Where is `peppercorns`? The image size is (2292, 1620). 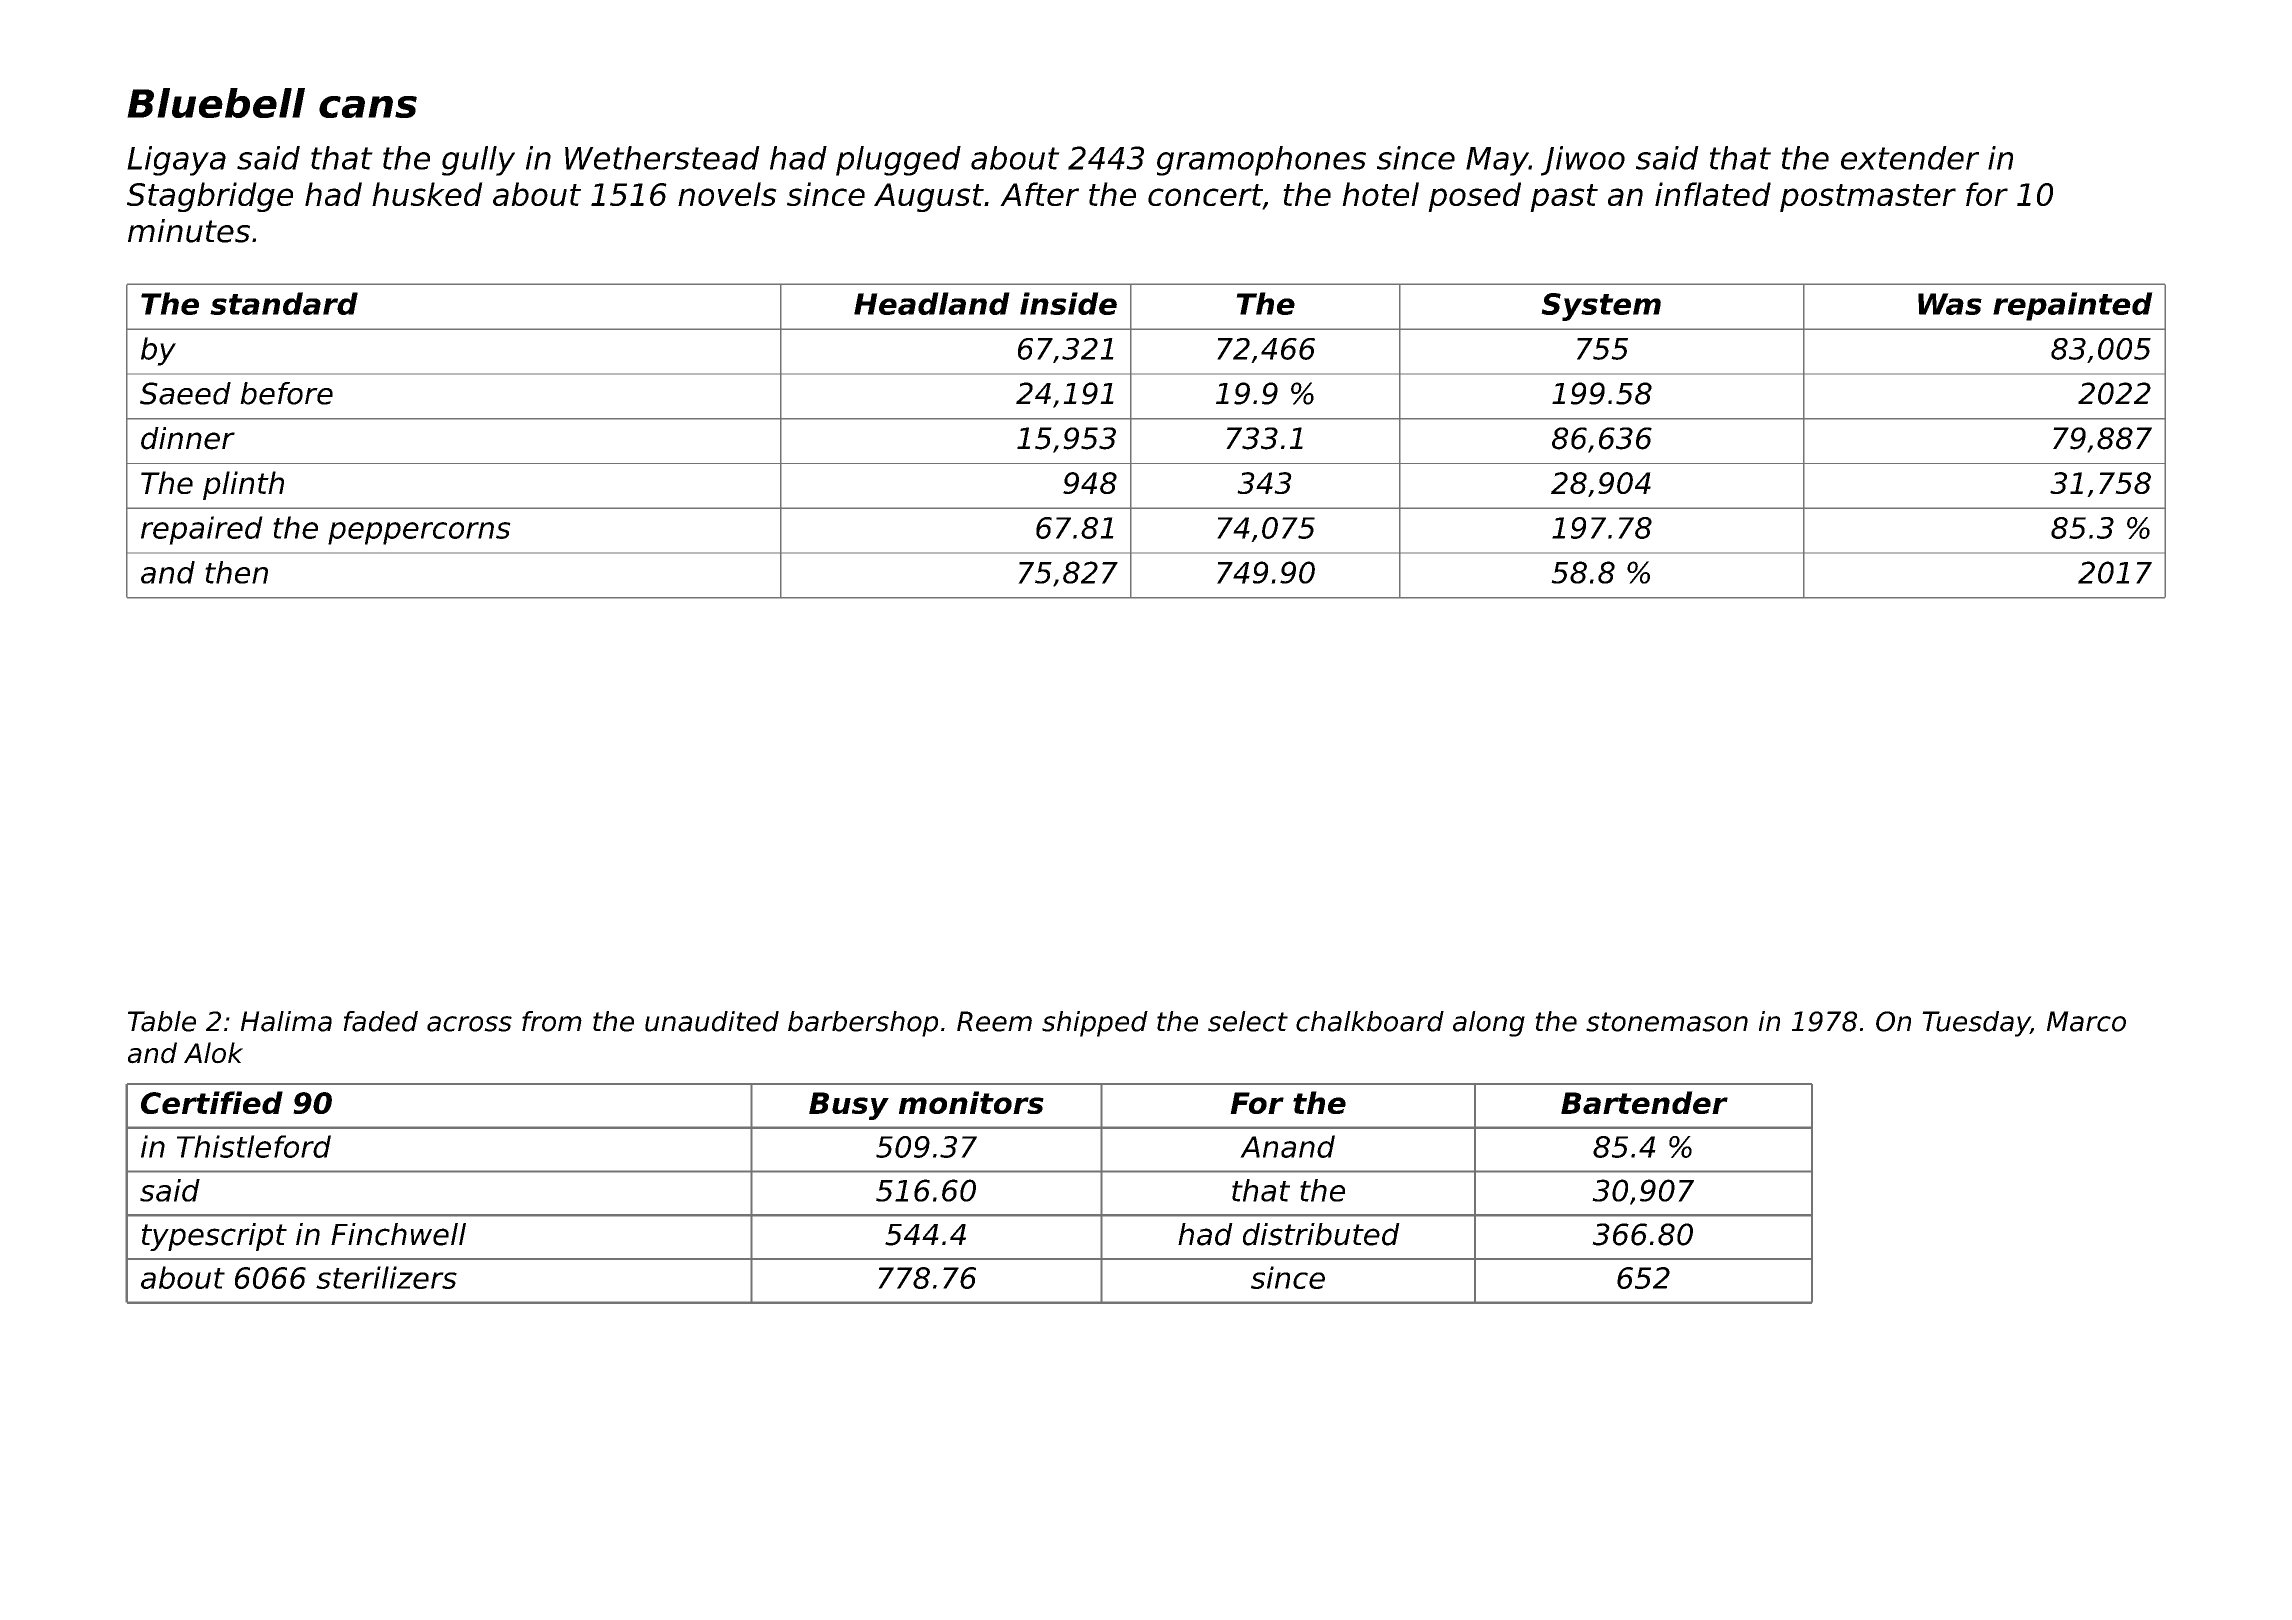
peppercorns is located at coordinates (419, 533).
